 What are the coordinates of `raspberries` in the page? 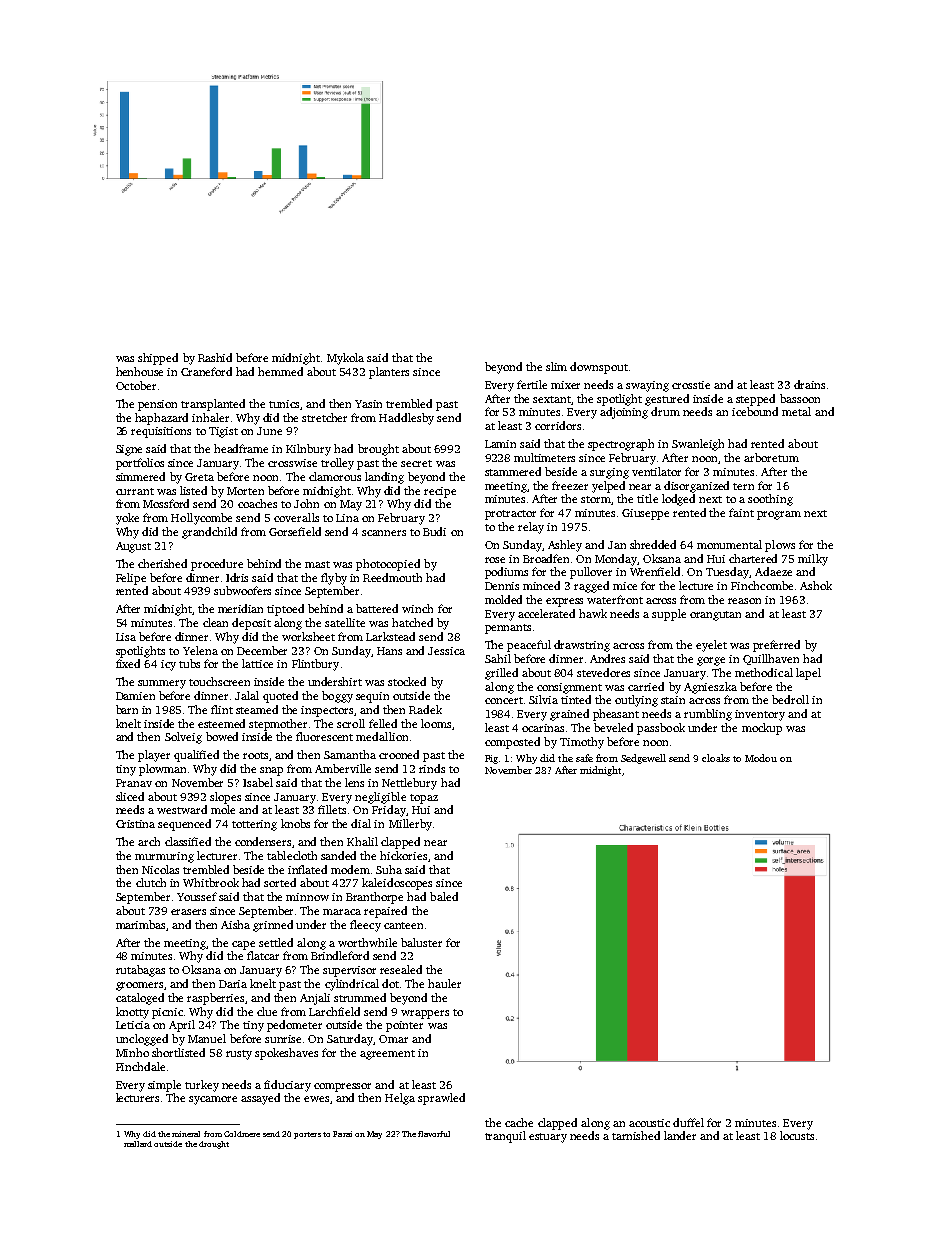 It's located at (215, 999).
